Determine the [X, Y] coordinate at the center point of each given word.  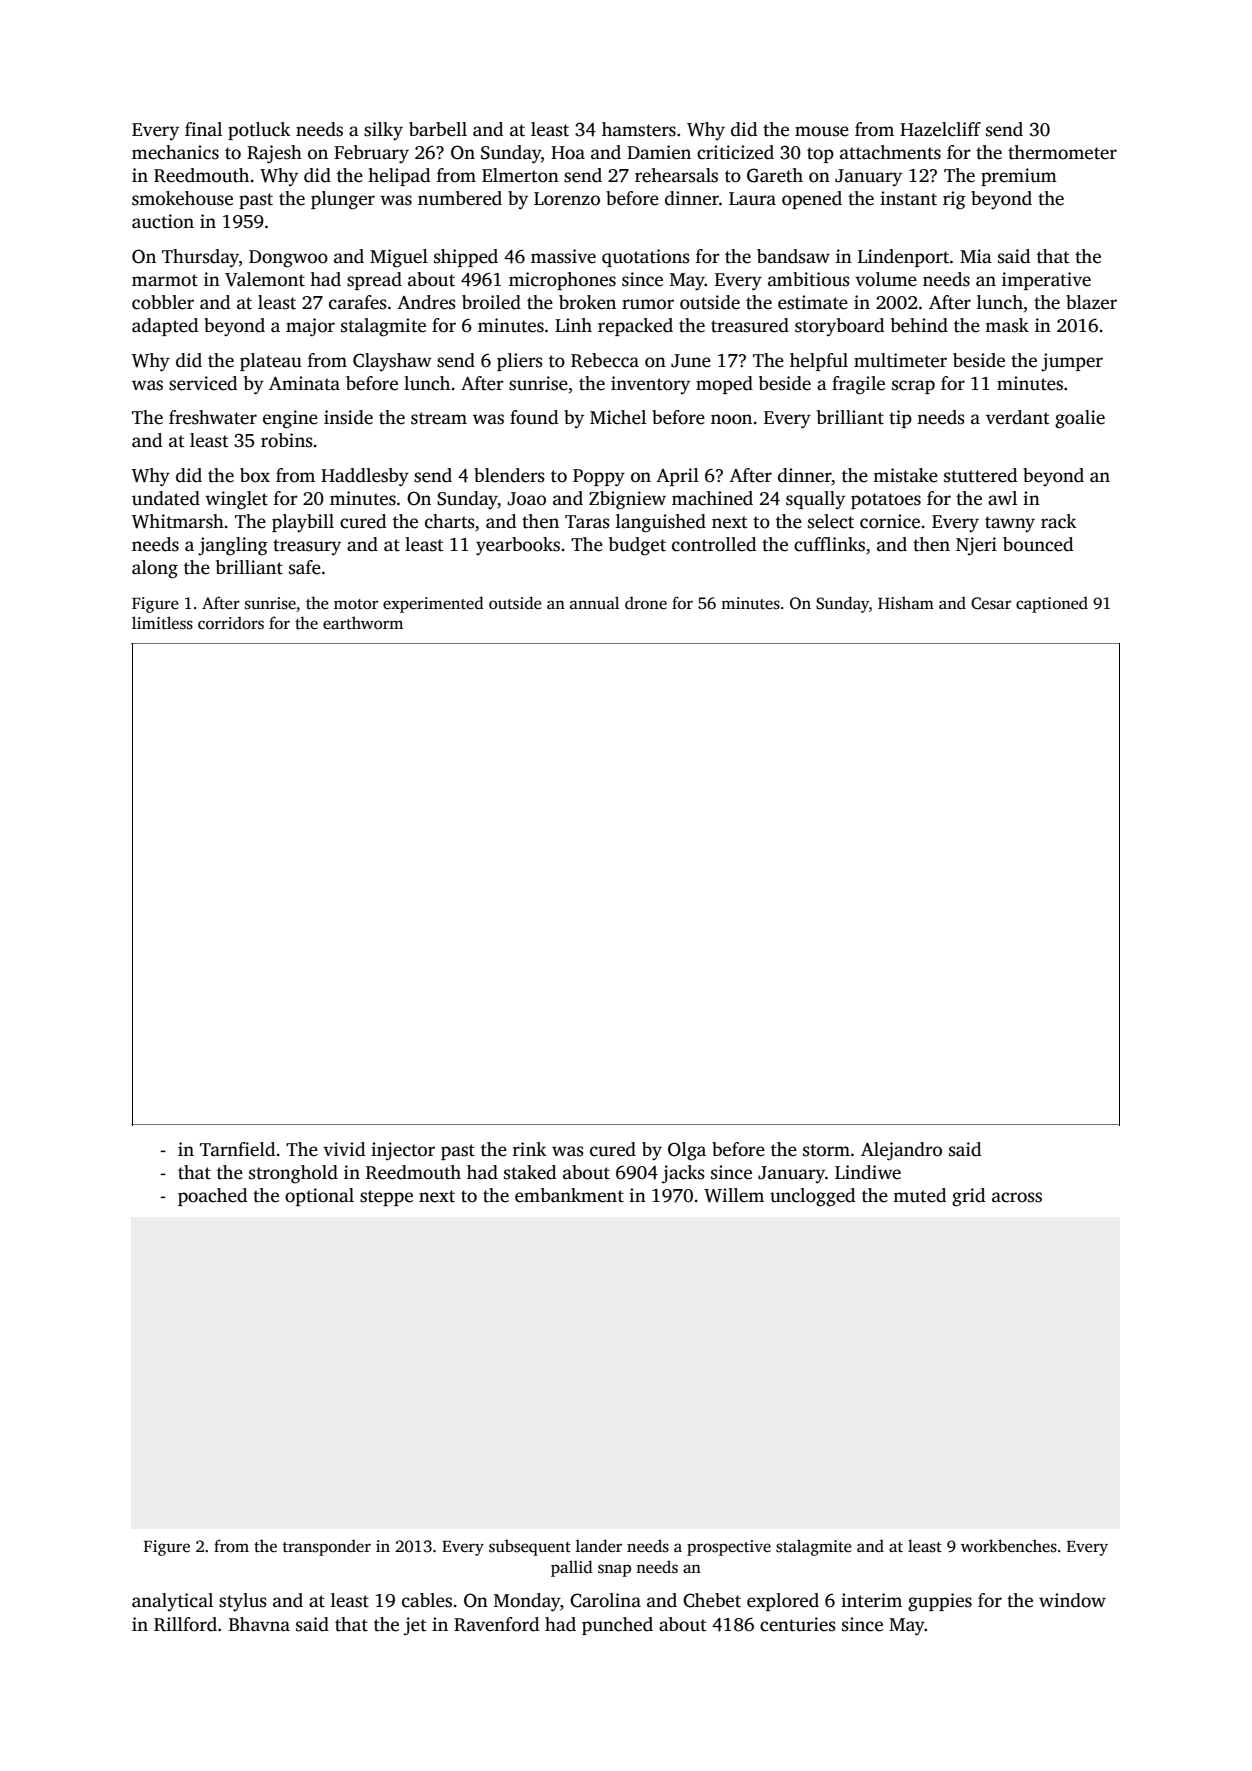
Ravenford [496, 1624]
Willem [734, 1195]
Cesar [991, 603]
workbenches [1009, 1546]
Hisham [906, 603]
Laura [752, 199]
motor [356, 604]
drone [646, 603]
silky [383, 131]
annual [594, 602]
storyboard [839, 327]
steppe [386, 1198]
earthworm [363, 623]
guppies [940, 1602]
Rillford [185, 1624]
